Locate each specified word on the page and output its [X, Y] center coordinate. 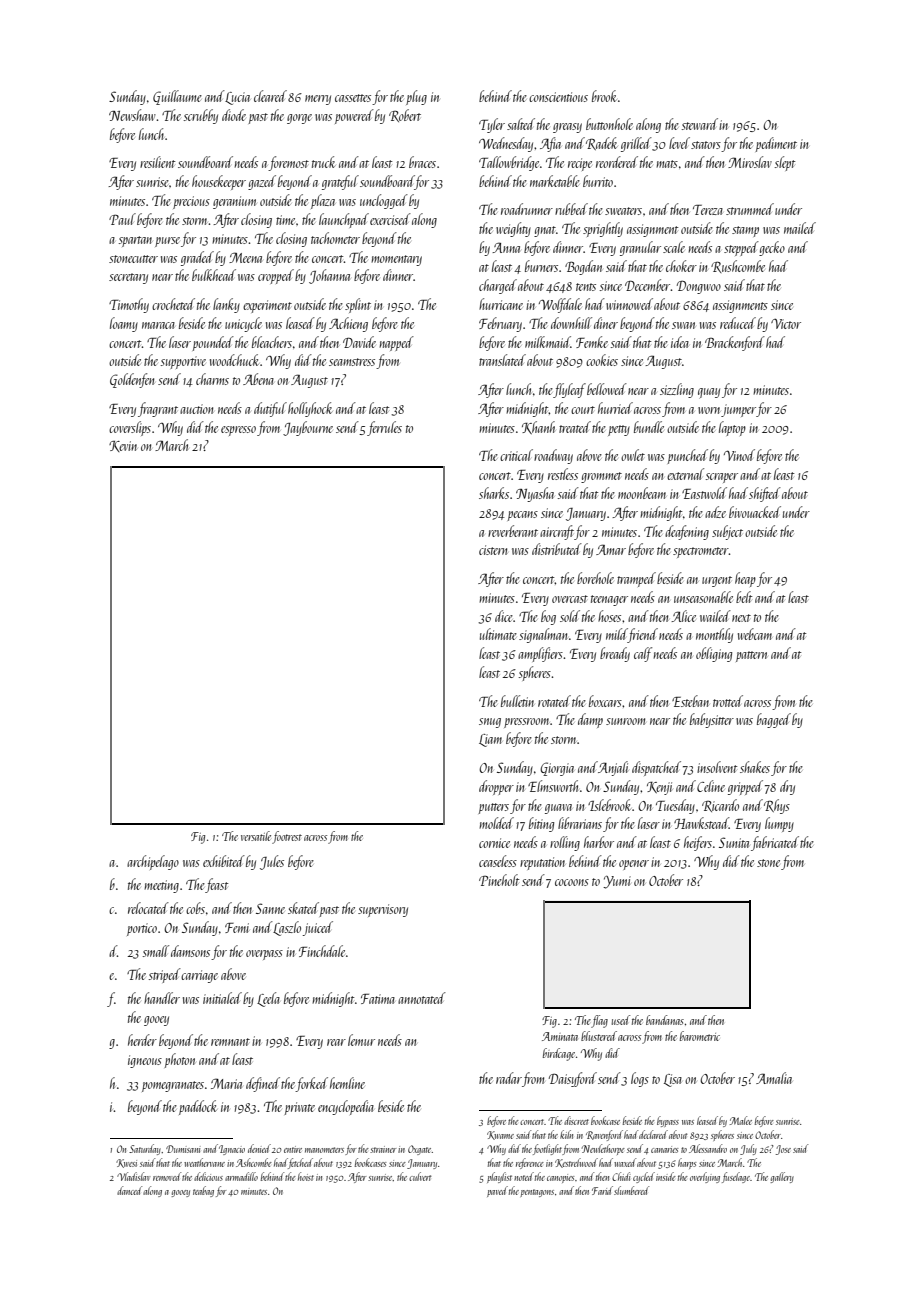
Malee [741, 1120]
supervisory [383, 910]
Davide [359, 342]
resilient [157, 162]
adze [715, 512]
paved [497, 1191]
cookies [602, 360]
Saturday [145, 1149]
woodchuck [234, 360]
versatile [256, 836]
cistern [493, 550]
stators [706, 145]
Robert [405, 115]
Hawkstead [701, 823]
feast [216, 885]
